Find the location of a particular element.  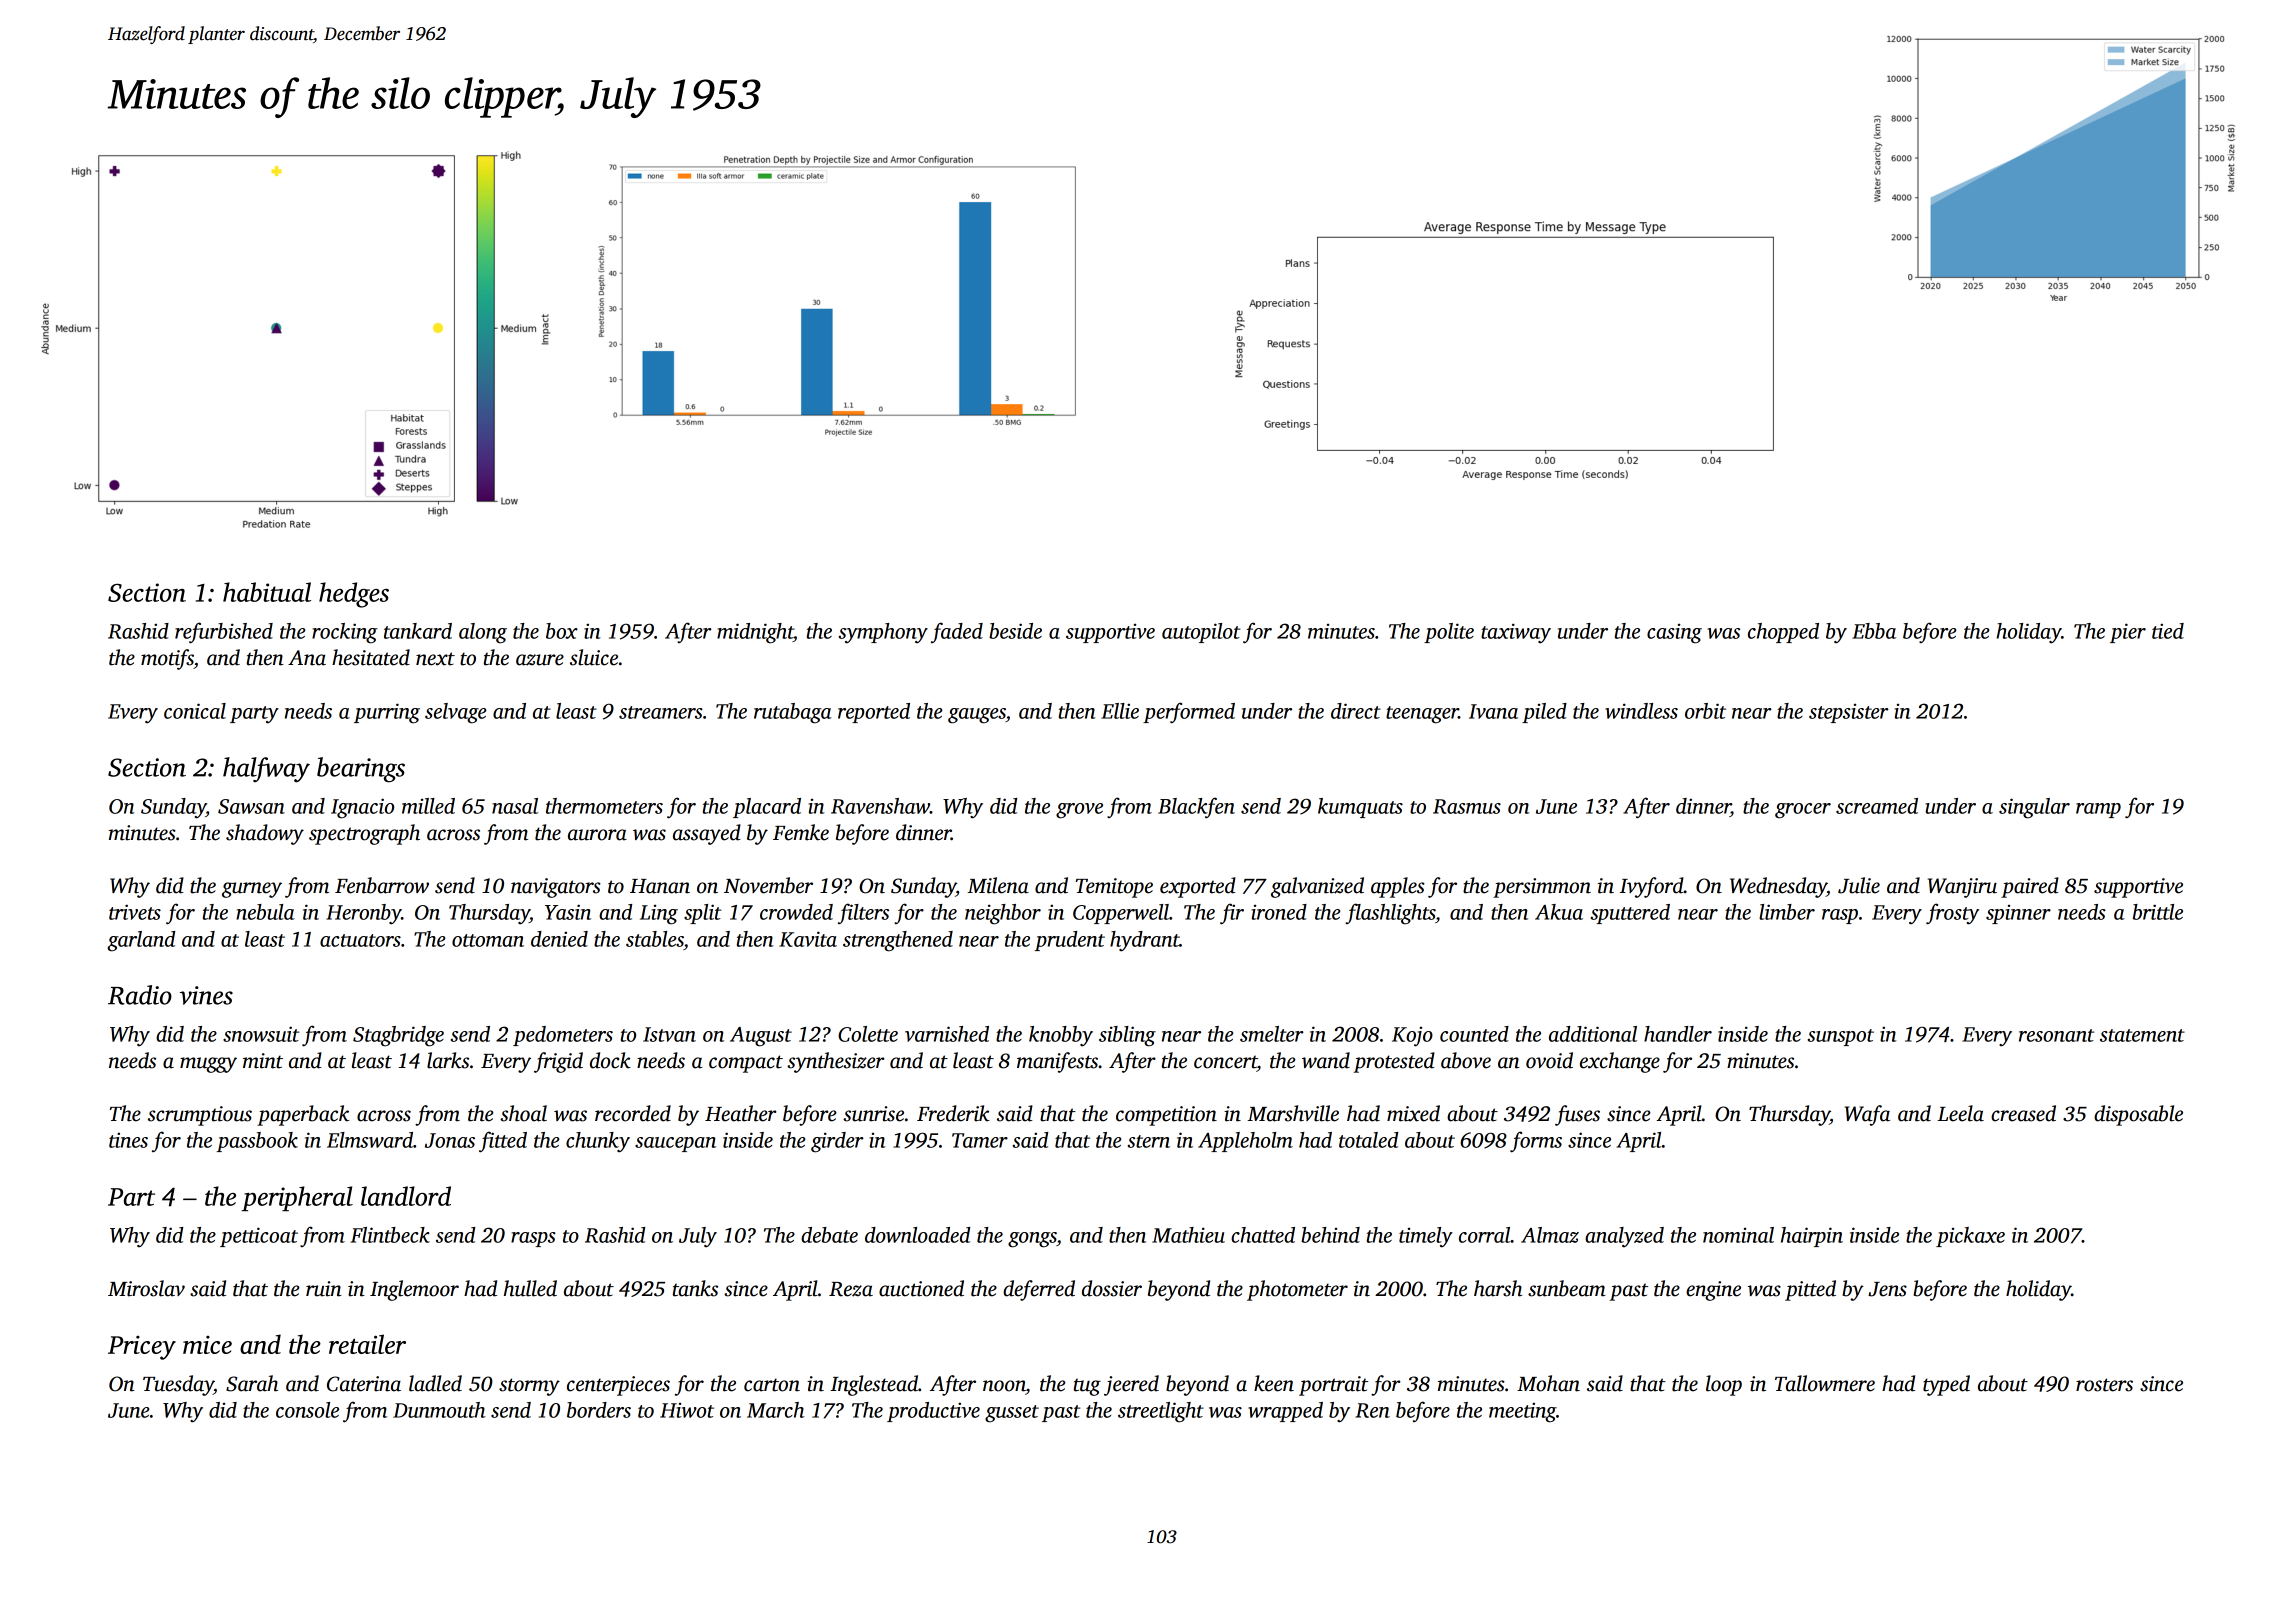

Flintbeck is located at coordinates (390, 1235).
